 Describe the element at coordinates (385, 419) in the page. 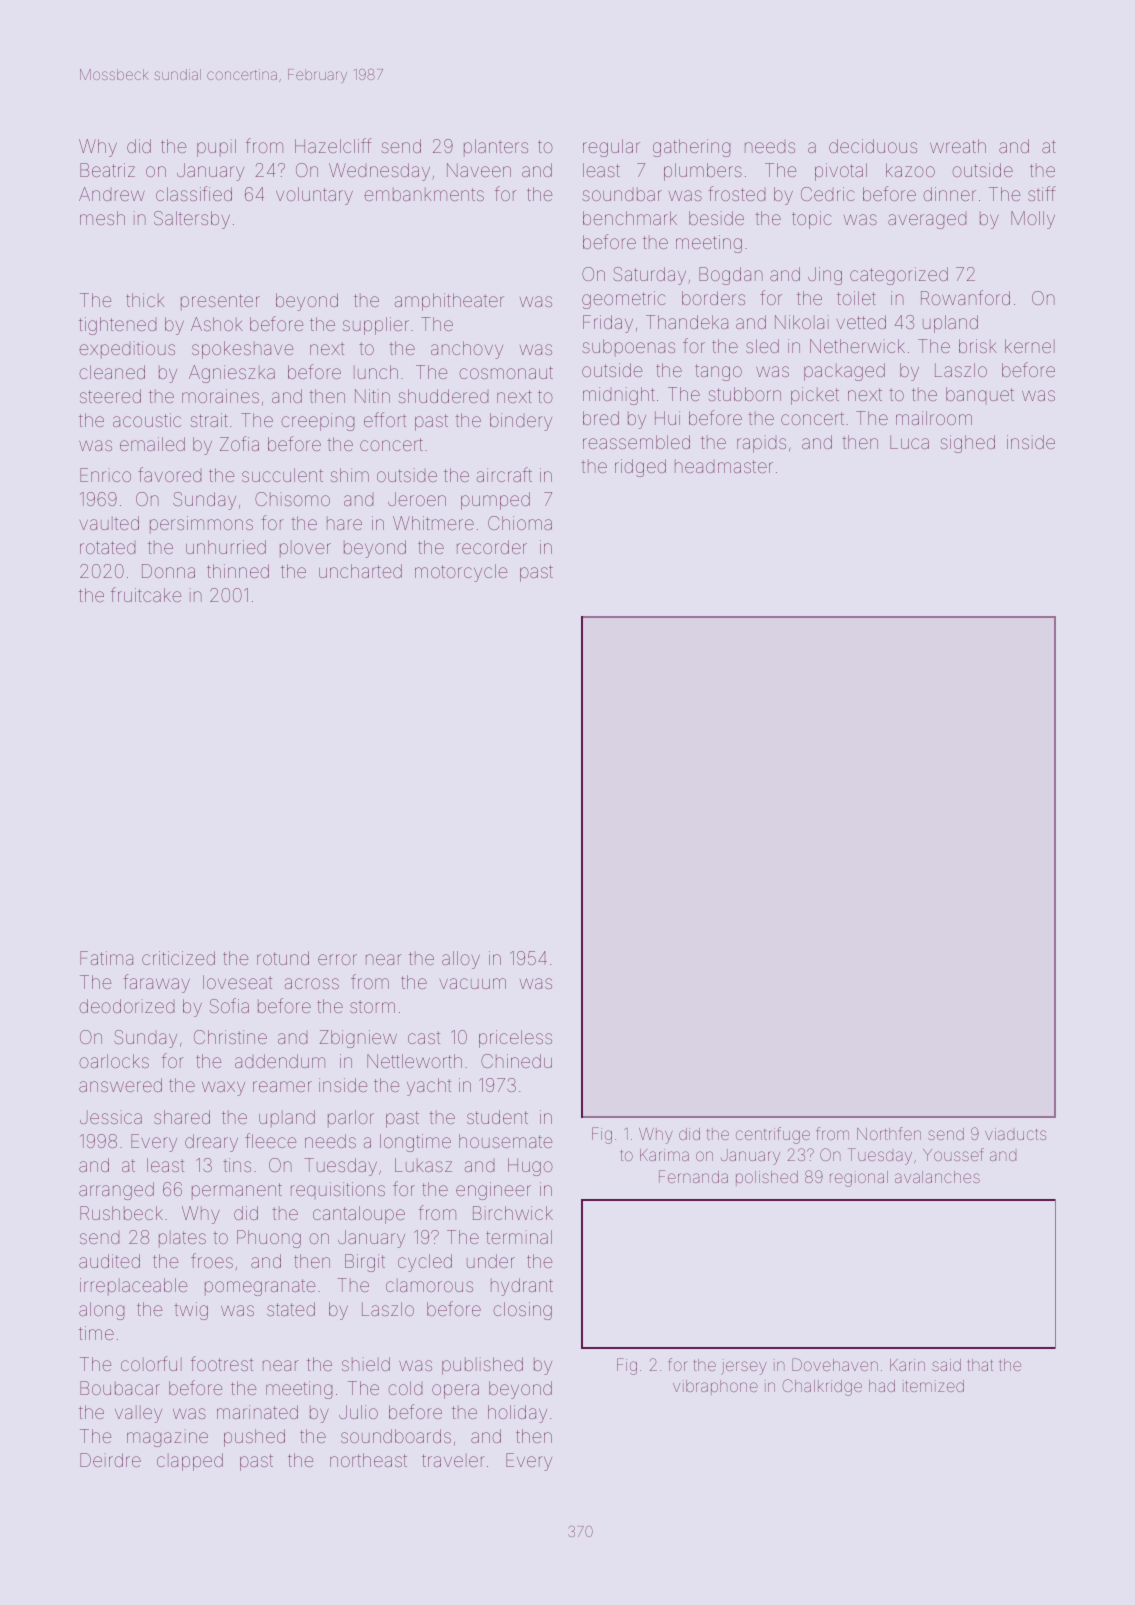

I see `effort` at that location.
